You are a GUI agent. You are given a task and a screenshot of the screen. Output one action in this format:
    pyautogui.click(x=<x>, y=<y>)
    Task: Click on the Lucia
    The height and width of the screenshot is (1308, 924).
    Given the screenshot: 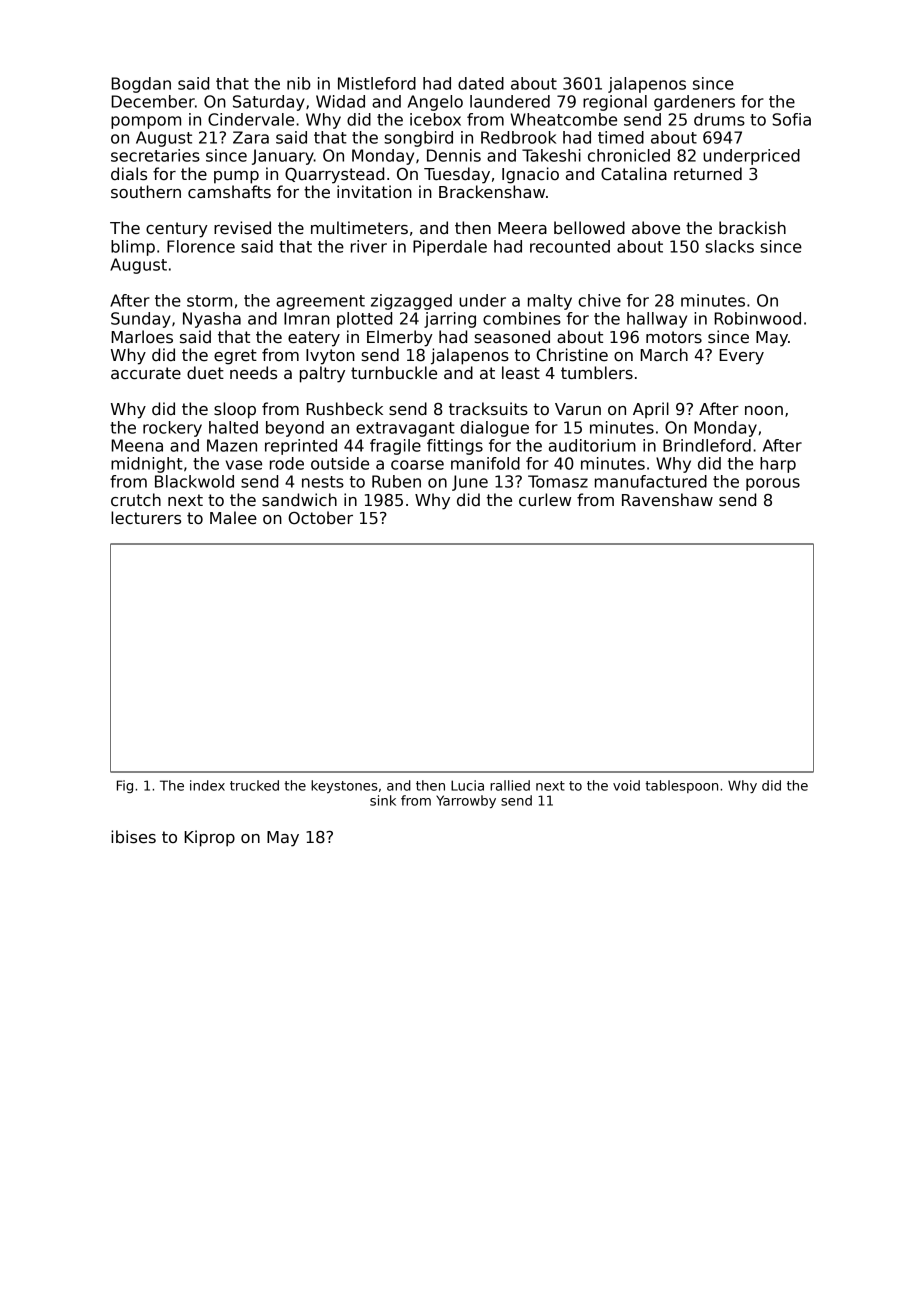 What is the action you would take?
    pyautogui.click(x=467, y=785)
